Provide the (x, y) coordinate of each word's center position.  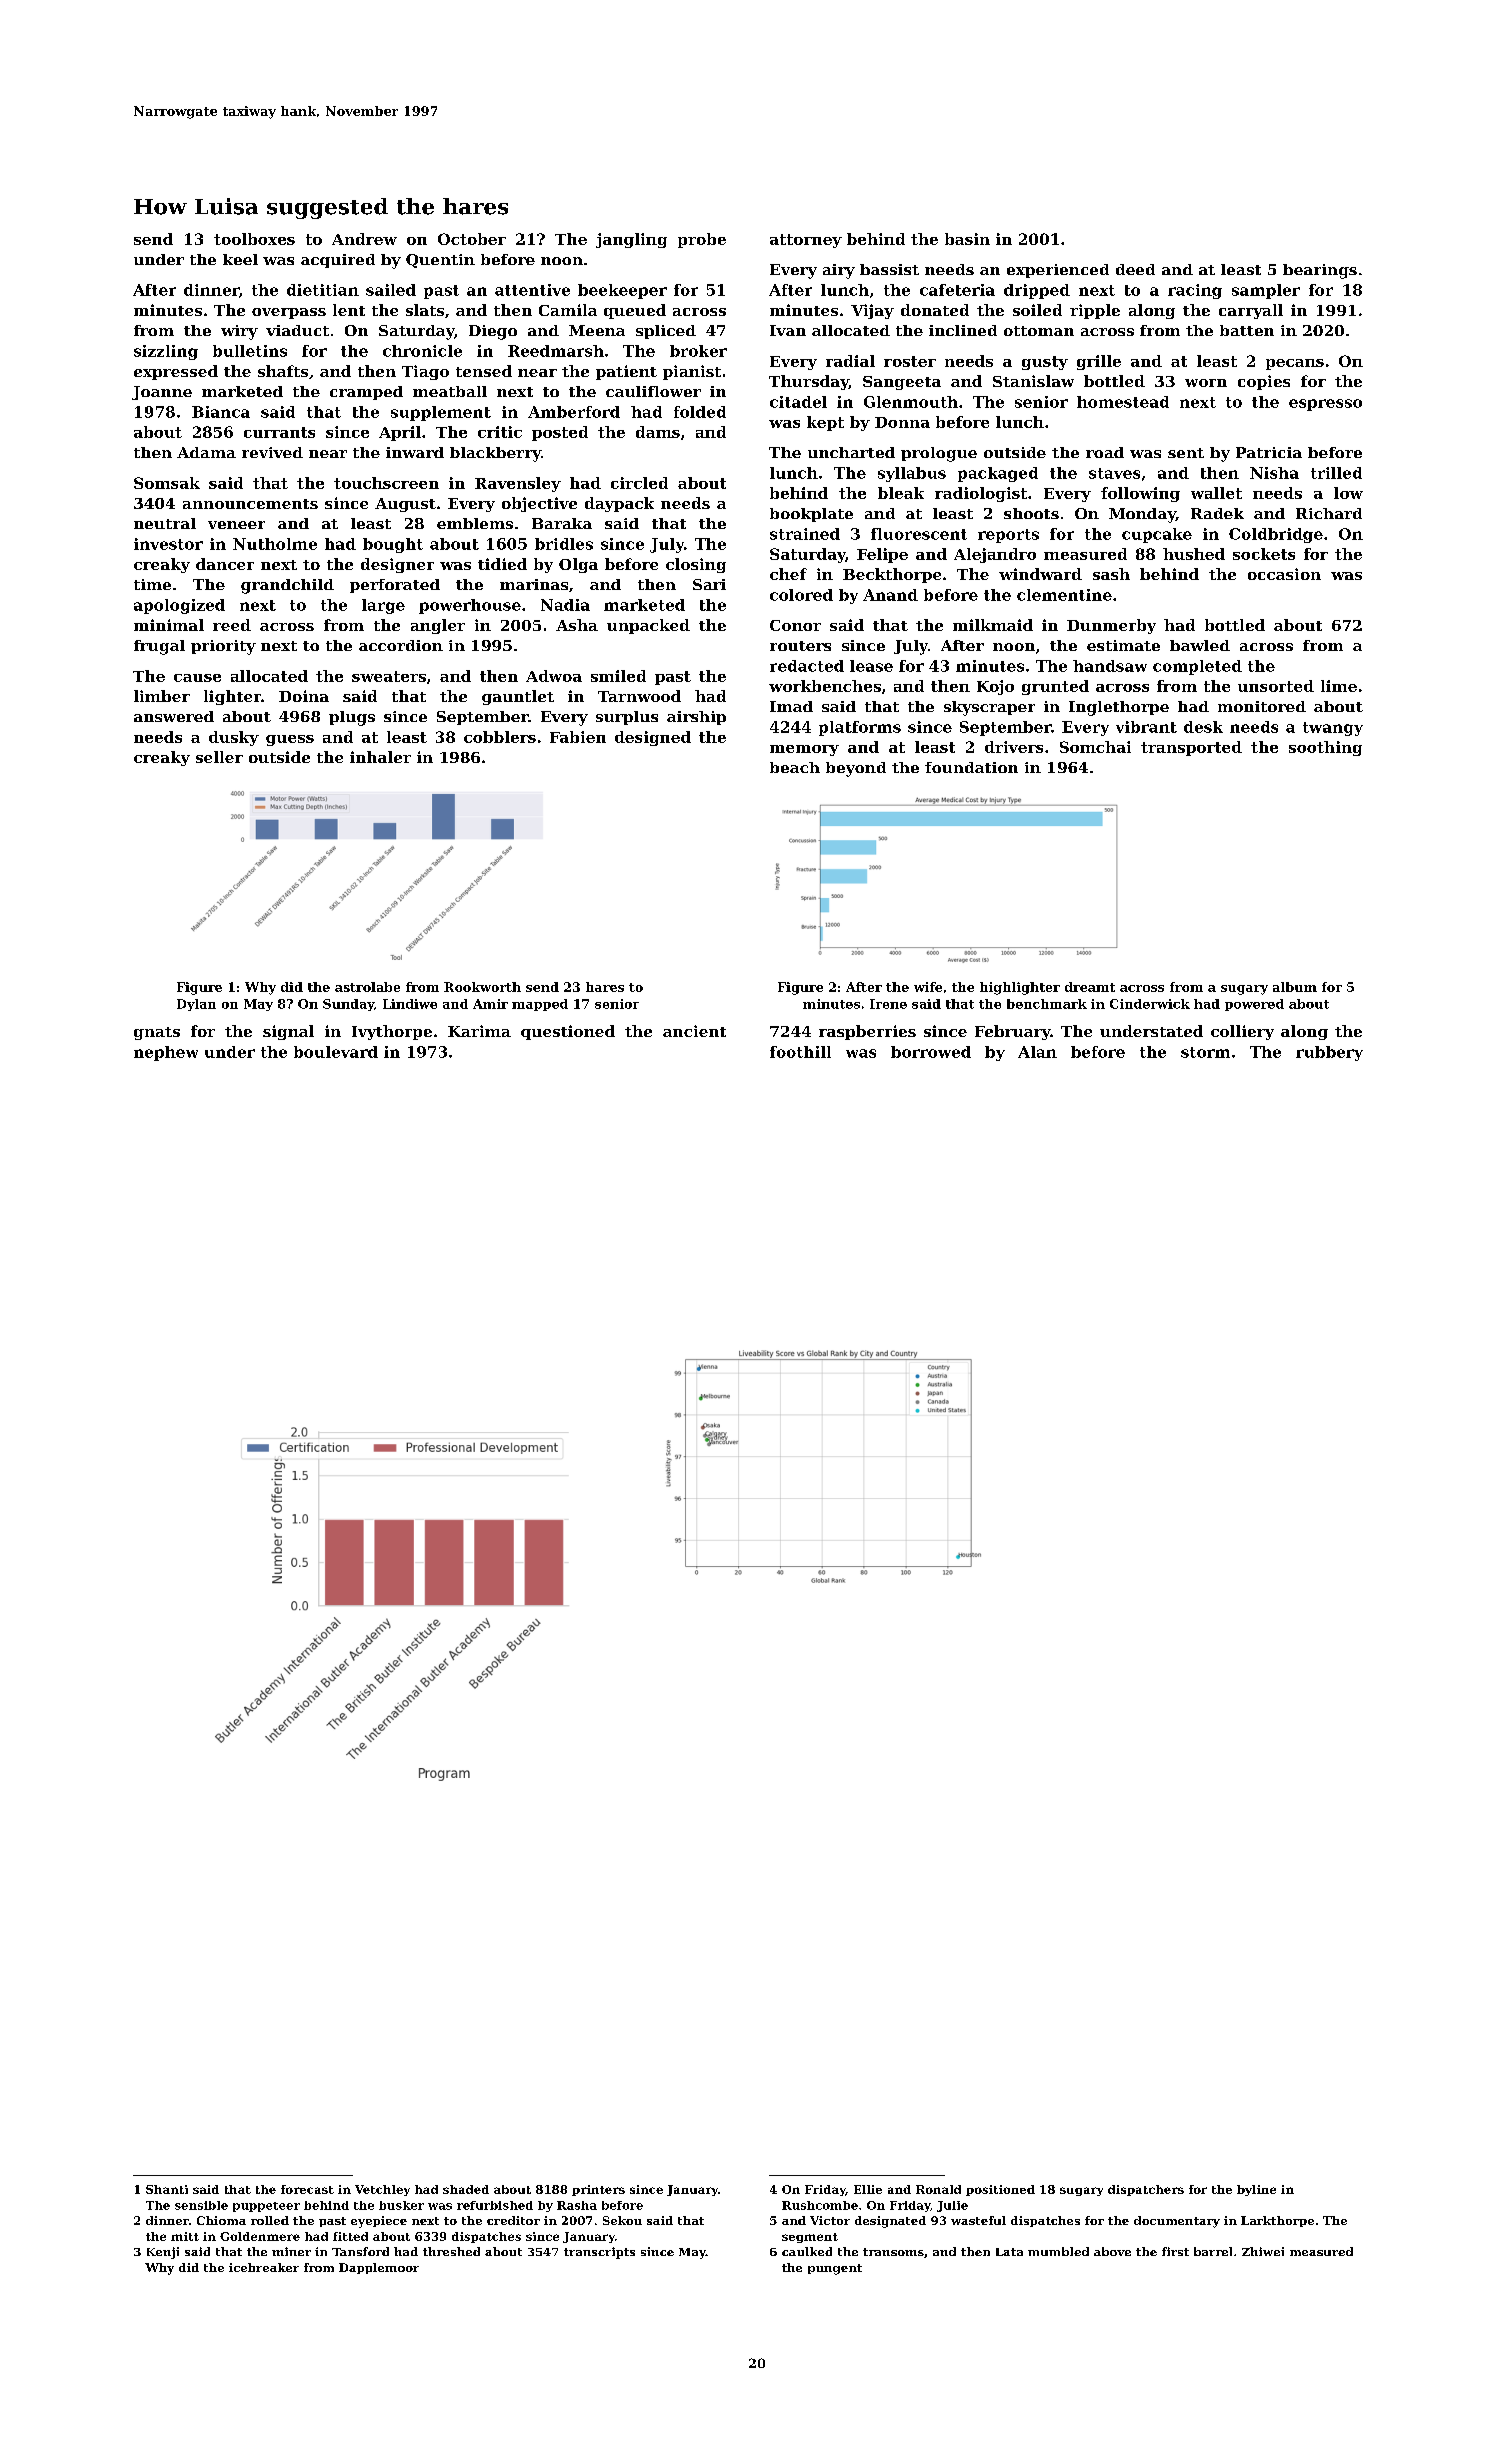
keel (240, 259)
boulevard (336, 1052)
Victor (830, 2220)
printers (598, 2190)
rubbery (1329, 1053)
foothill (800, 1052)
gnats (157, 1033)
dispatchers (1146, 2190)
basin (967, 239)
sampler (1266, 291)
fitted (350, 2236)
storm (1205, 1052)
